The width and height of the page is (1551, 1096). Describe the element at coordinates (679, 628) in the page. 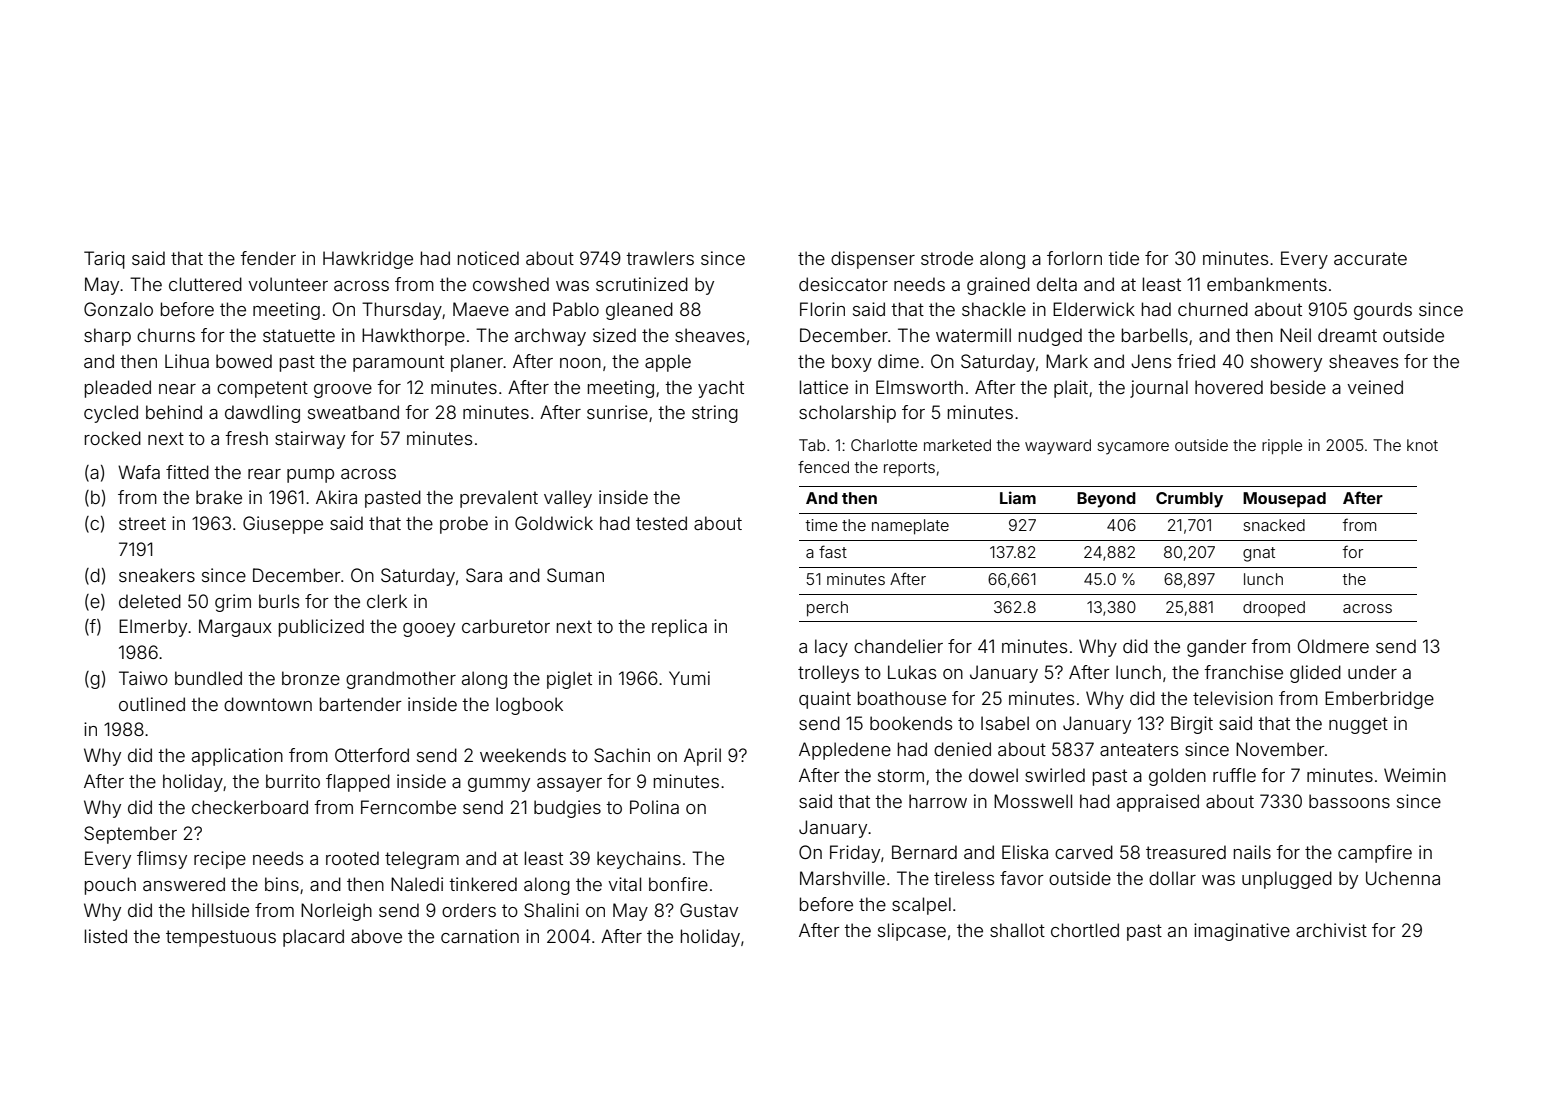

I see `replica` at that location.
